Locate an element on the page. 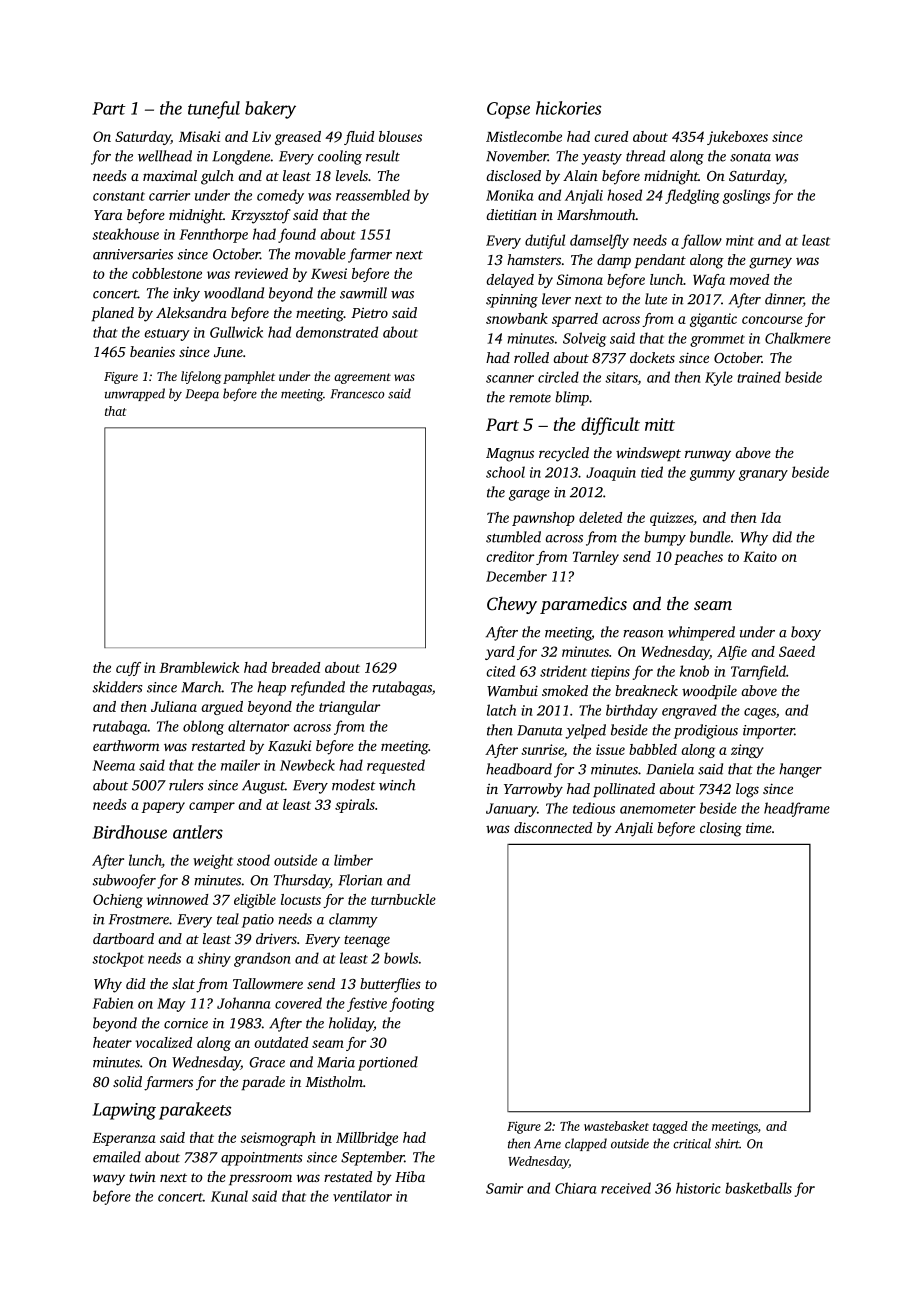 This page has height=1314, width=924. Kyle is located at coordinates (719, 378).
